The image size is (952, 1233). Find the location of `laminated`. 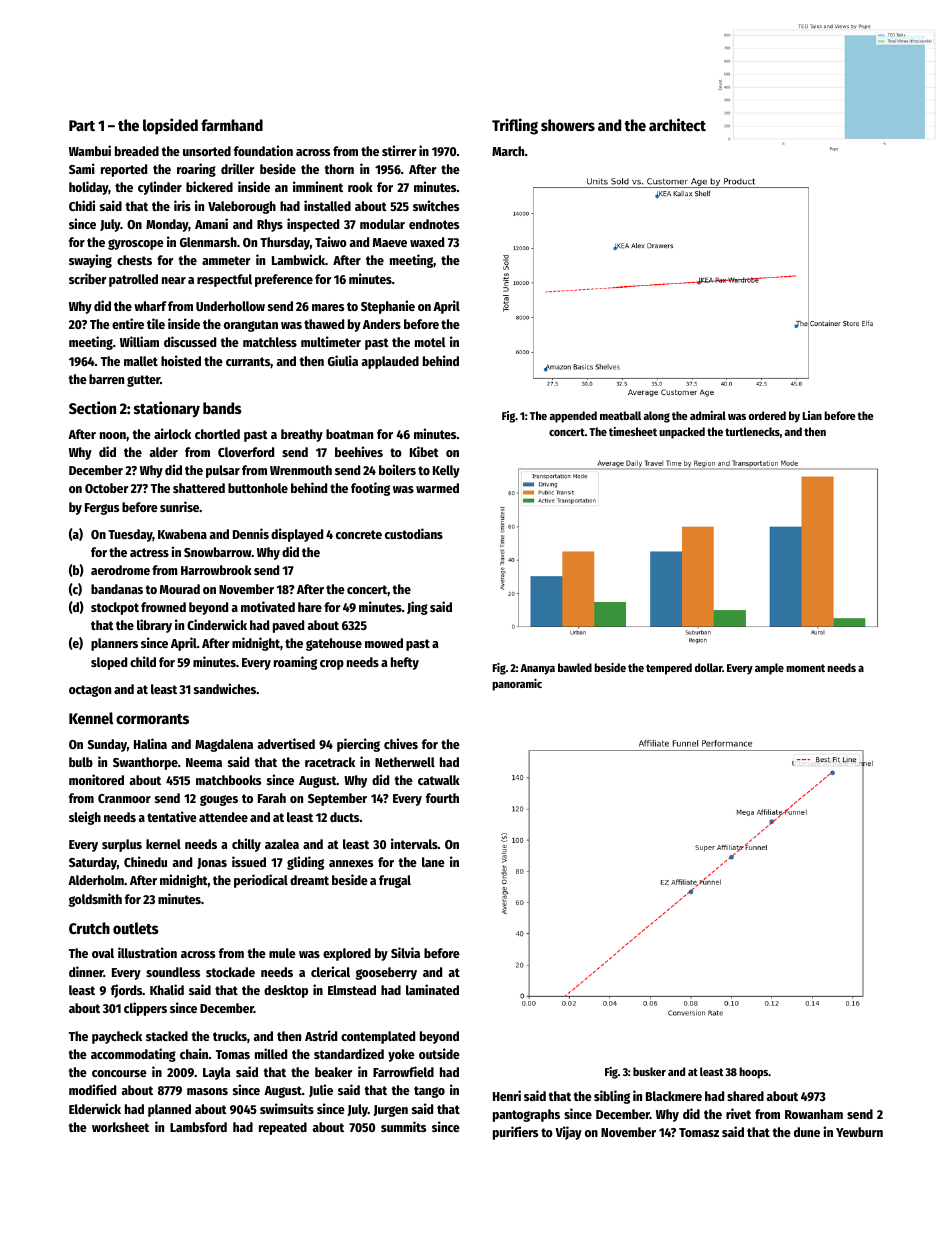

laminated is located at coordinates (432, 989).
